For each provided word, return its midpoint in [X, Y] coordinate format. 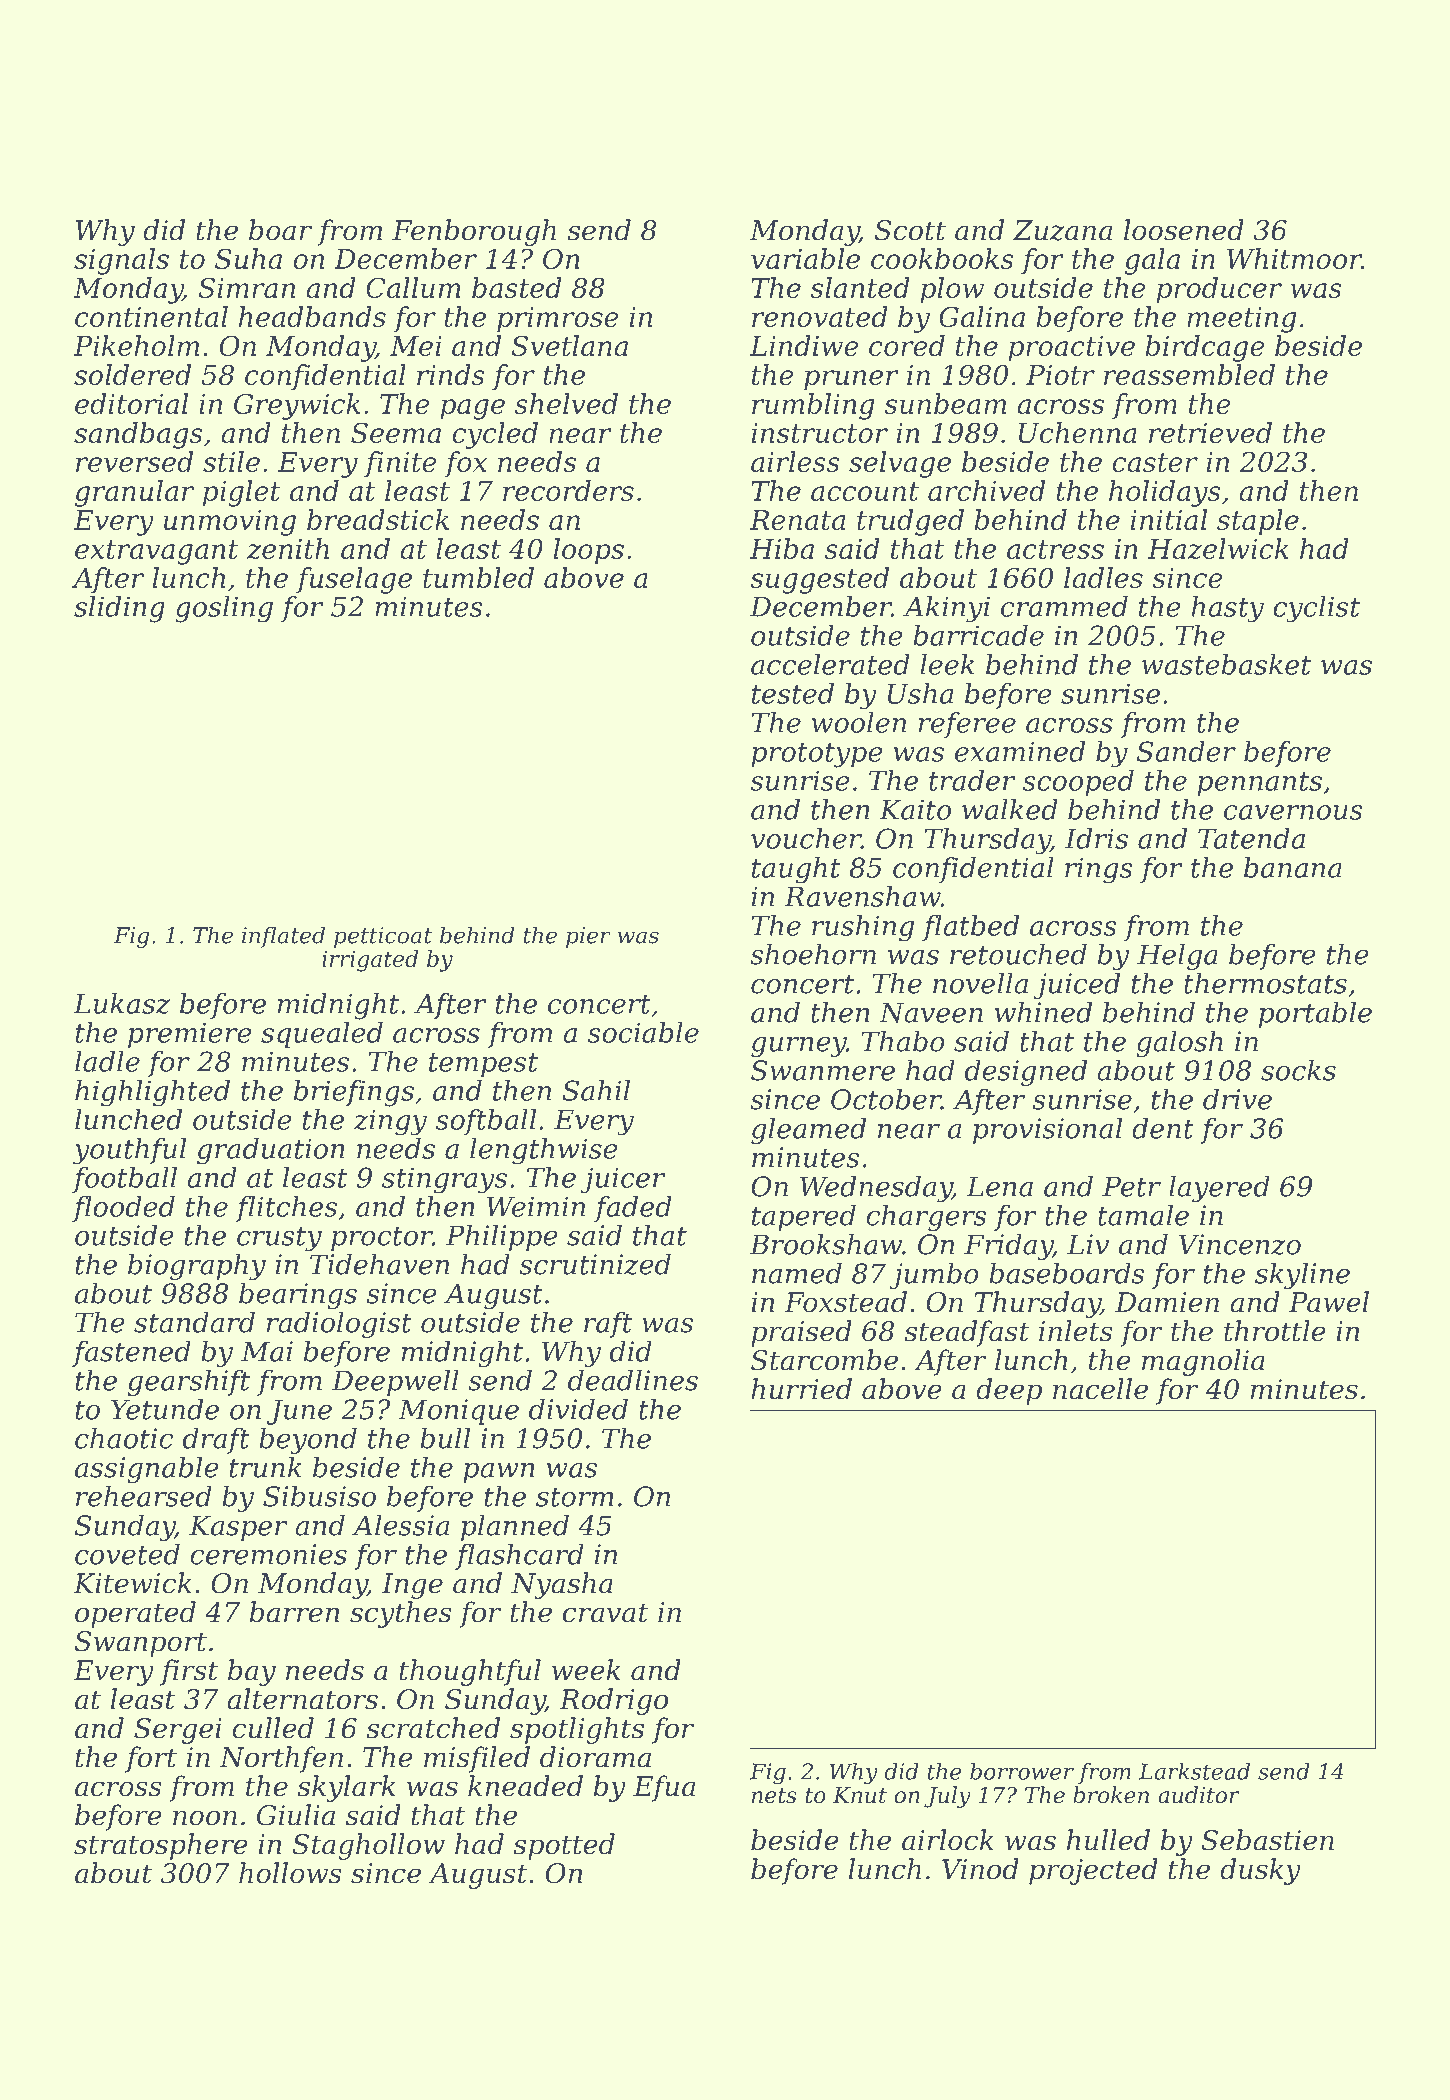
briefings [354, 1093]
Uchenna [1078, 432]
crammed [1064, 606]
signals [121, 261]
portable [1315, 1014]
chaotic [124, 1438]
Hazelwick [1218, 549]
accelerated [830, 664]
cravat [606, 1613]
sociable [643, 1032]
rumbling [813, 406]
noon [205, 1818]
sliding [119, 609]
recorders [568, 490]
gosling [224, 609]
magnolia [1203, 1362]
